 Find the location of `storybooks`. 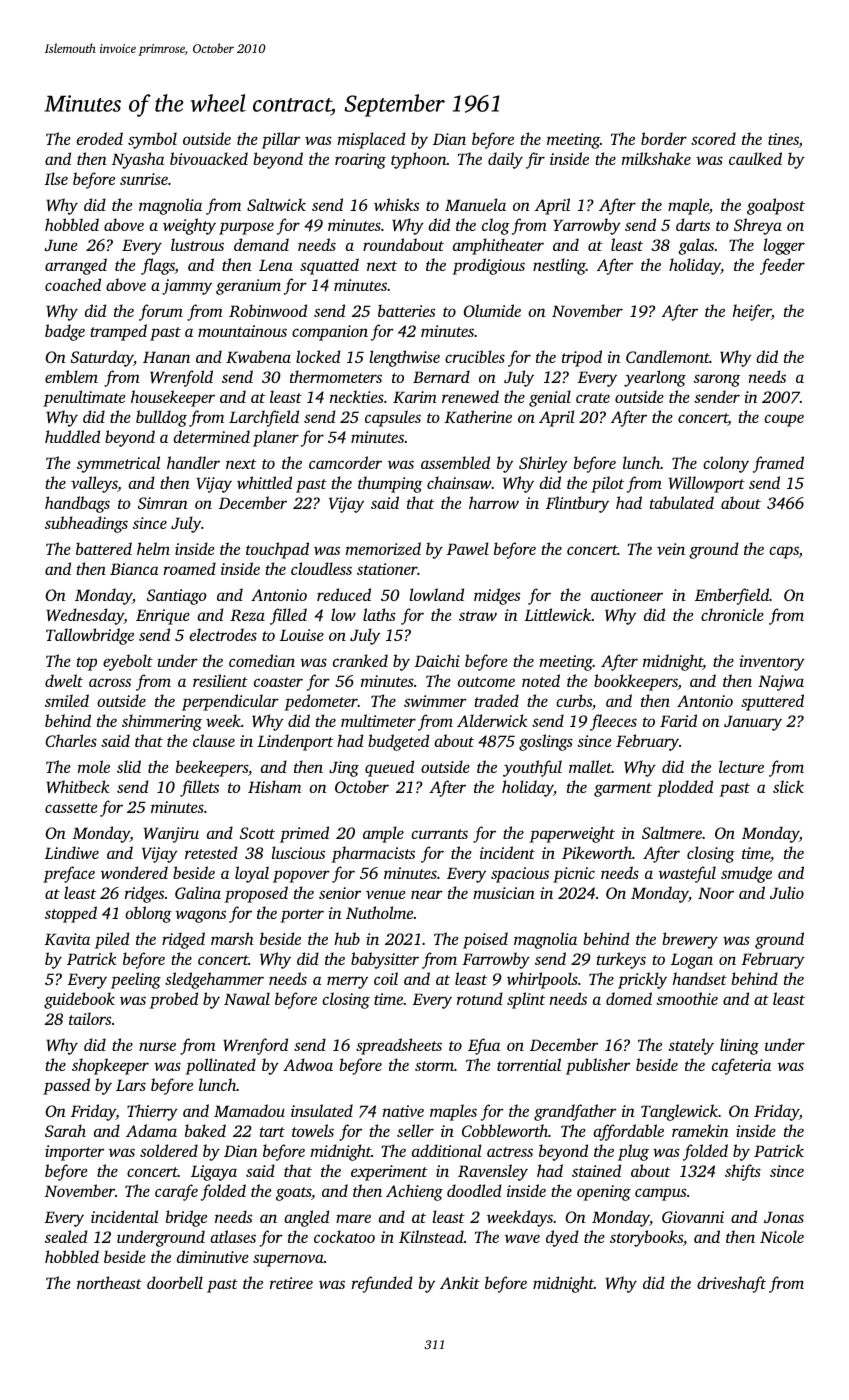

storybooks is located at coordinates (646, 1238).
